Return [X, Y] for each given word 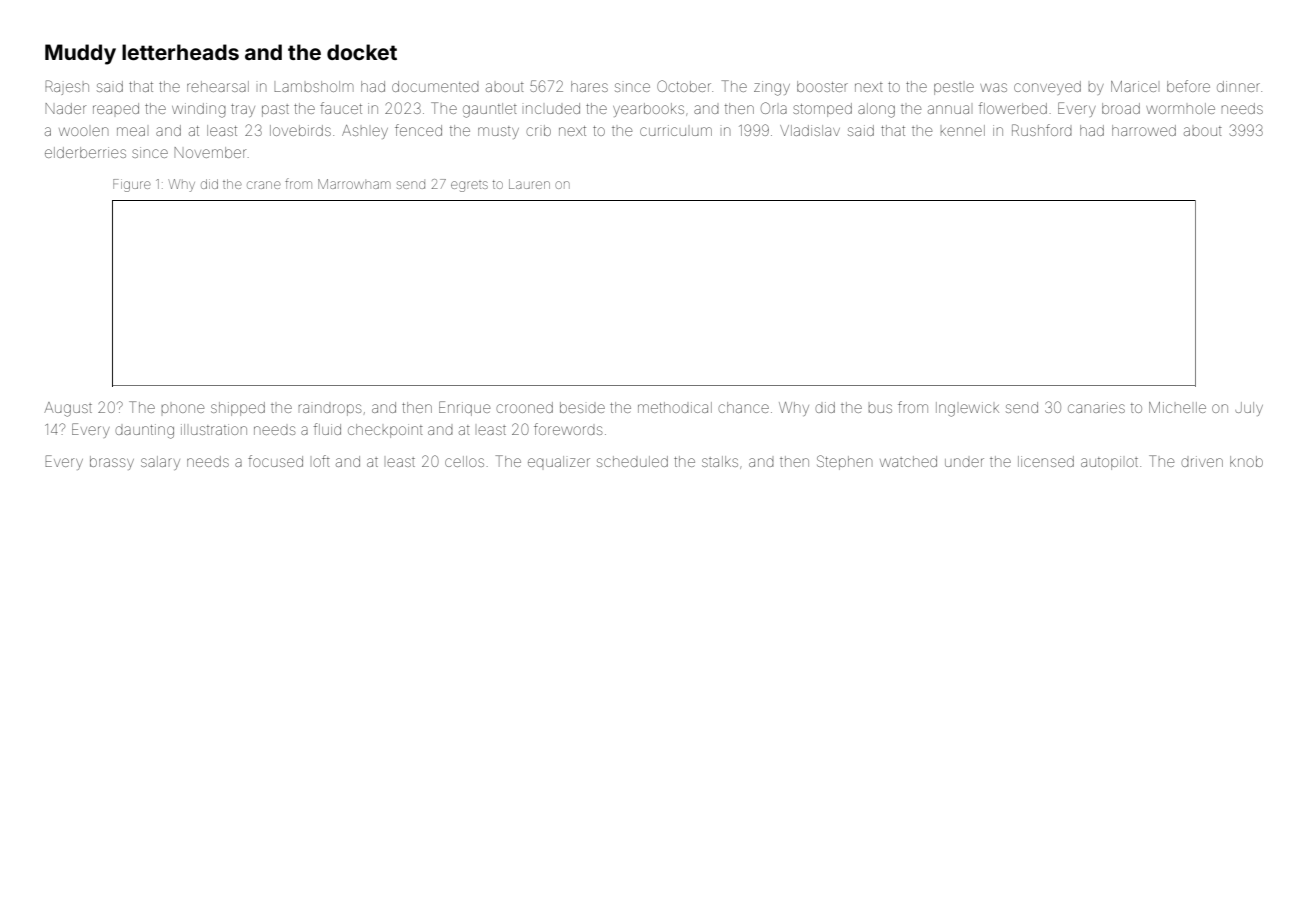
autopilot [1109, 463]
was [993, 87]
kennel [963, 130]
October [684, 86]
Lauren [529, 184]
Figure [132, 185]
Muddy [80, 54]
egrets [469, 186]
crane [264, 185]
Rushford [1042, 130]
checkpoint [385, 431]
